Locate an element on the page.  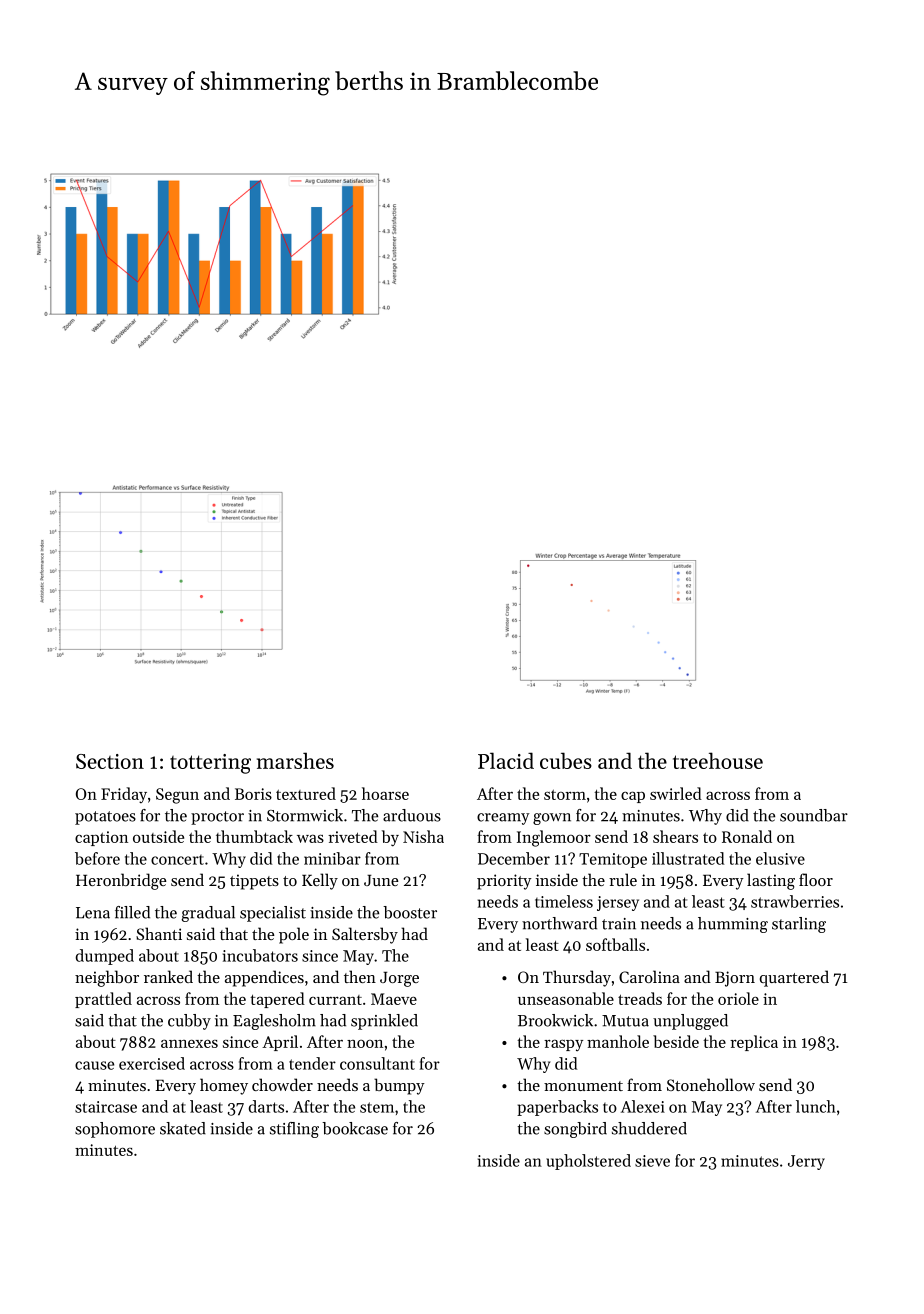
skated is located at coordinates (183, 1128).
